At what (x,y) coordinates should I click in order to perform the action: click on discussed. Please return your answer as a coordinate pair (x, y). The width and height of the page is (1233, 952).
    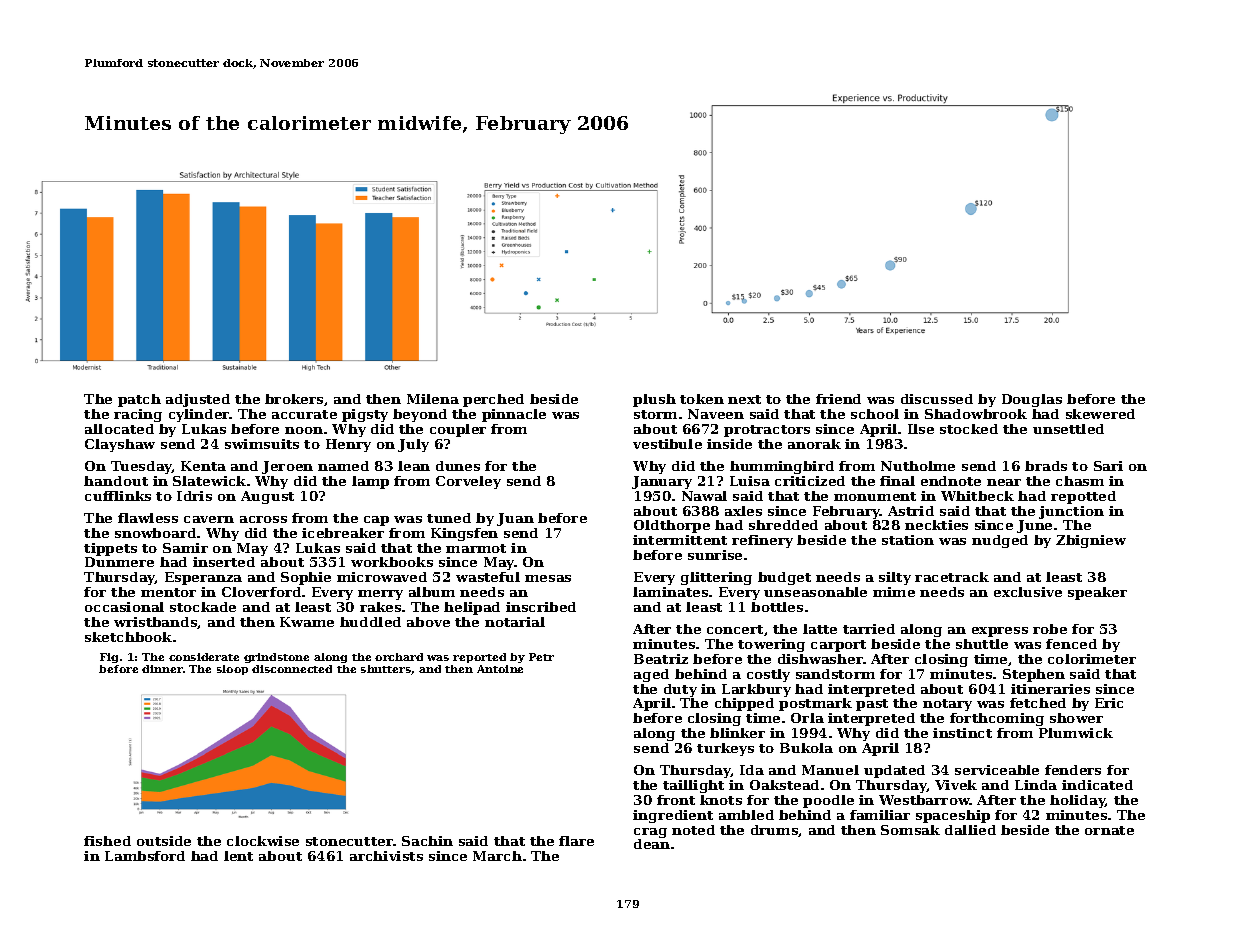
    Looking at the image, I should click on (937, 399).
